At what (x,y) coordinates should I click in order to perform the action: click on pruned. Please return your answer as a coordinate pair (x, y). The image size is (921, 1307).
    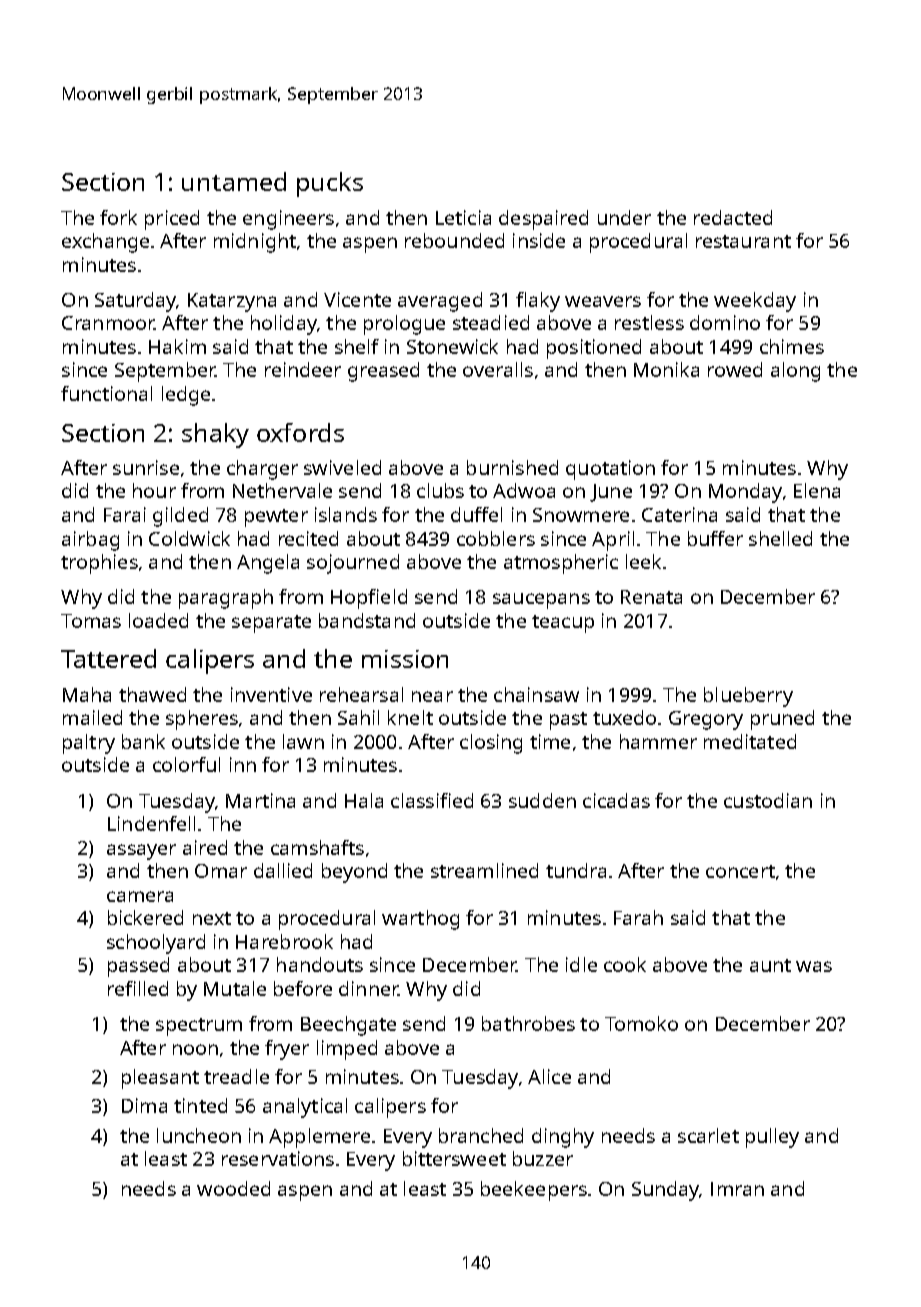
    Looking at the image, I should click on (782, 720).
